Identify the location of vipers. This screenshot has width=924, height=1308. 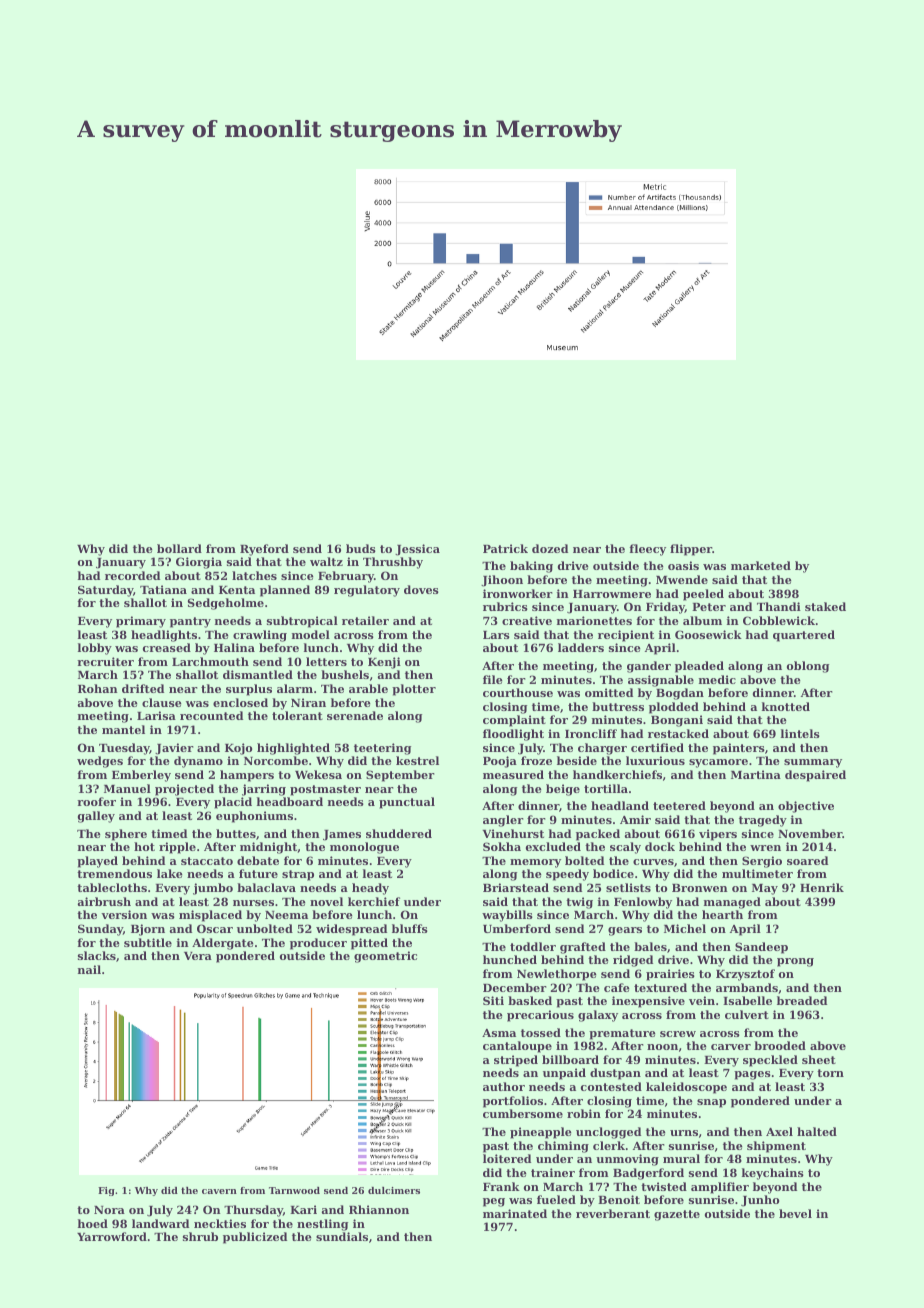
(718, 835).
